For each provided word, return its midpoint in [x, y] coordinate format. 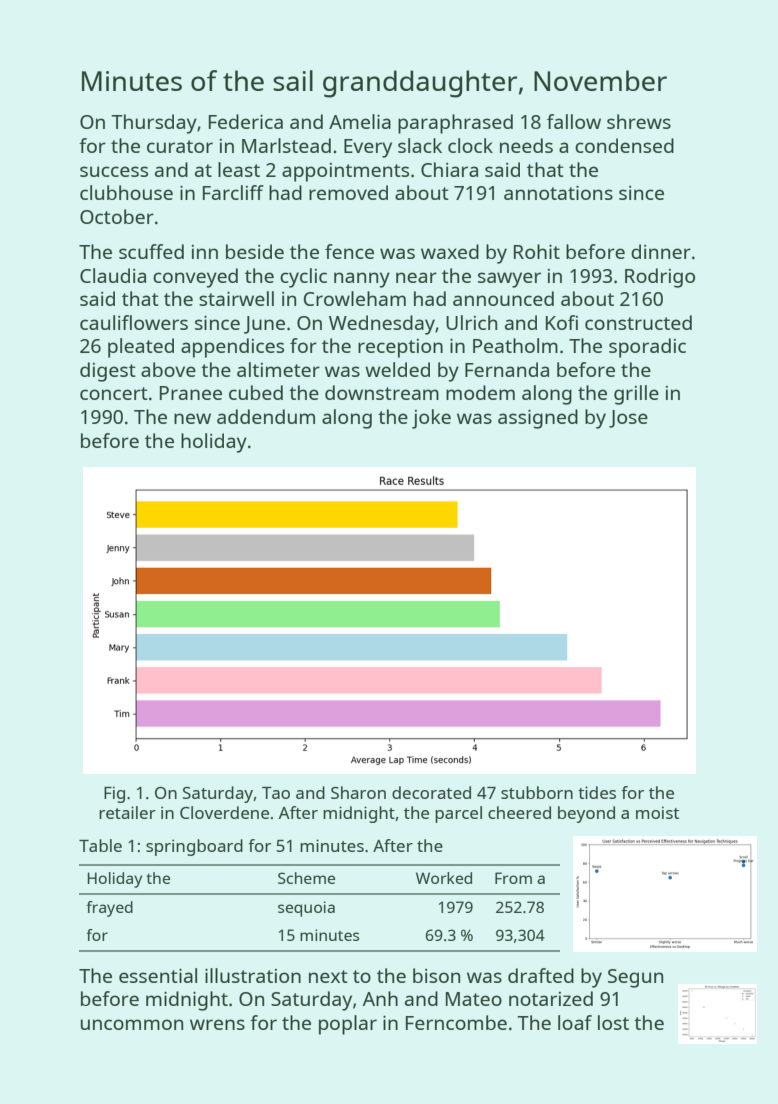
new [192, 418]
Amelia [360, 121]
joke [431, 419]
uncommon [132, 1024]
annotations [558, 193]
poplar [348, 1025]
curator [180, 146]
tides [597, 792]
